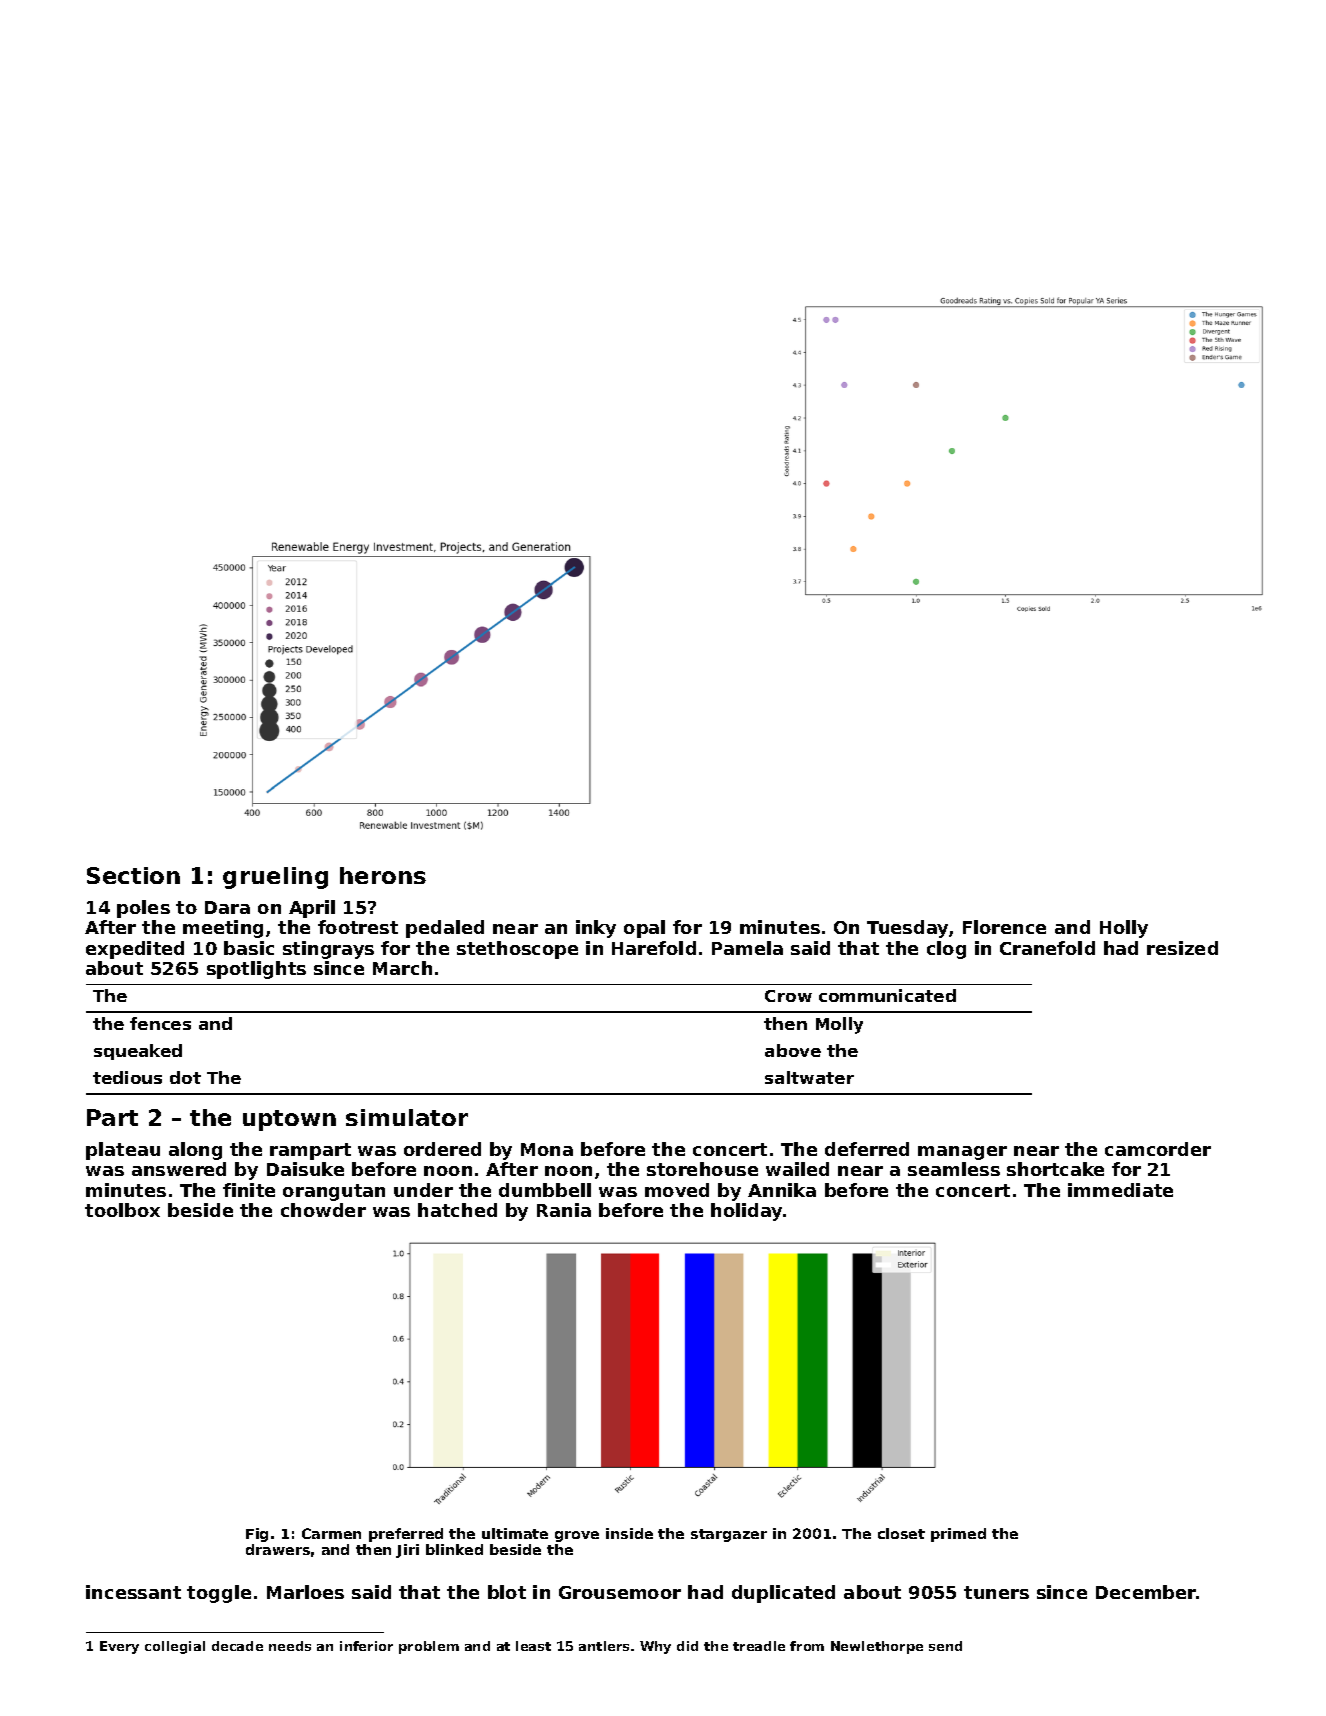 Image resolution: width=1326 pixels, height=1716 pixels. What do you see at coordinates (515, 1533) in the page?
I see `ultimate` at bounding box center [515, 1533].
